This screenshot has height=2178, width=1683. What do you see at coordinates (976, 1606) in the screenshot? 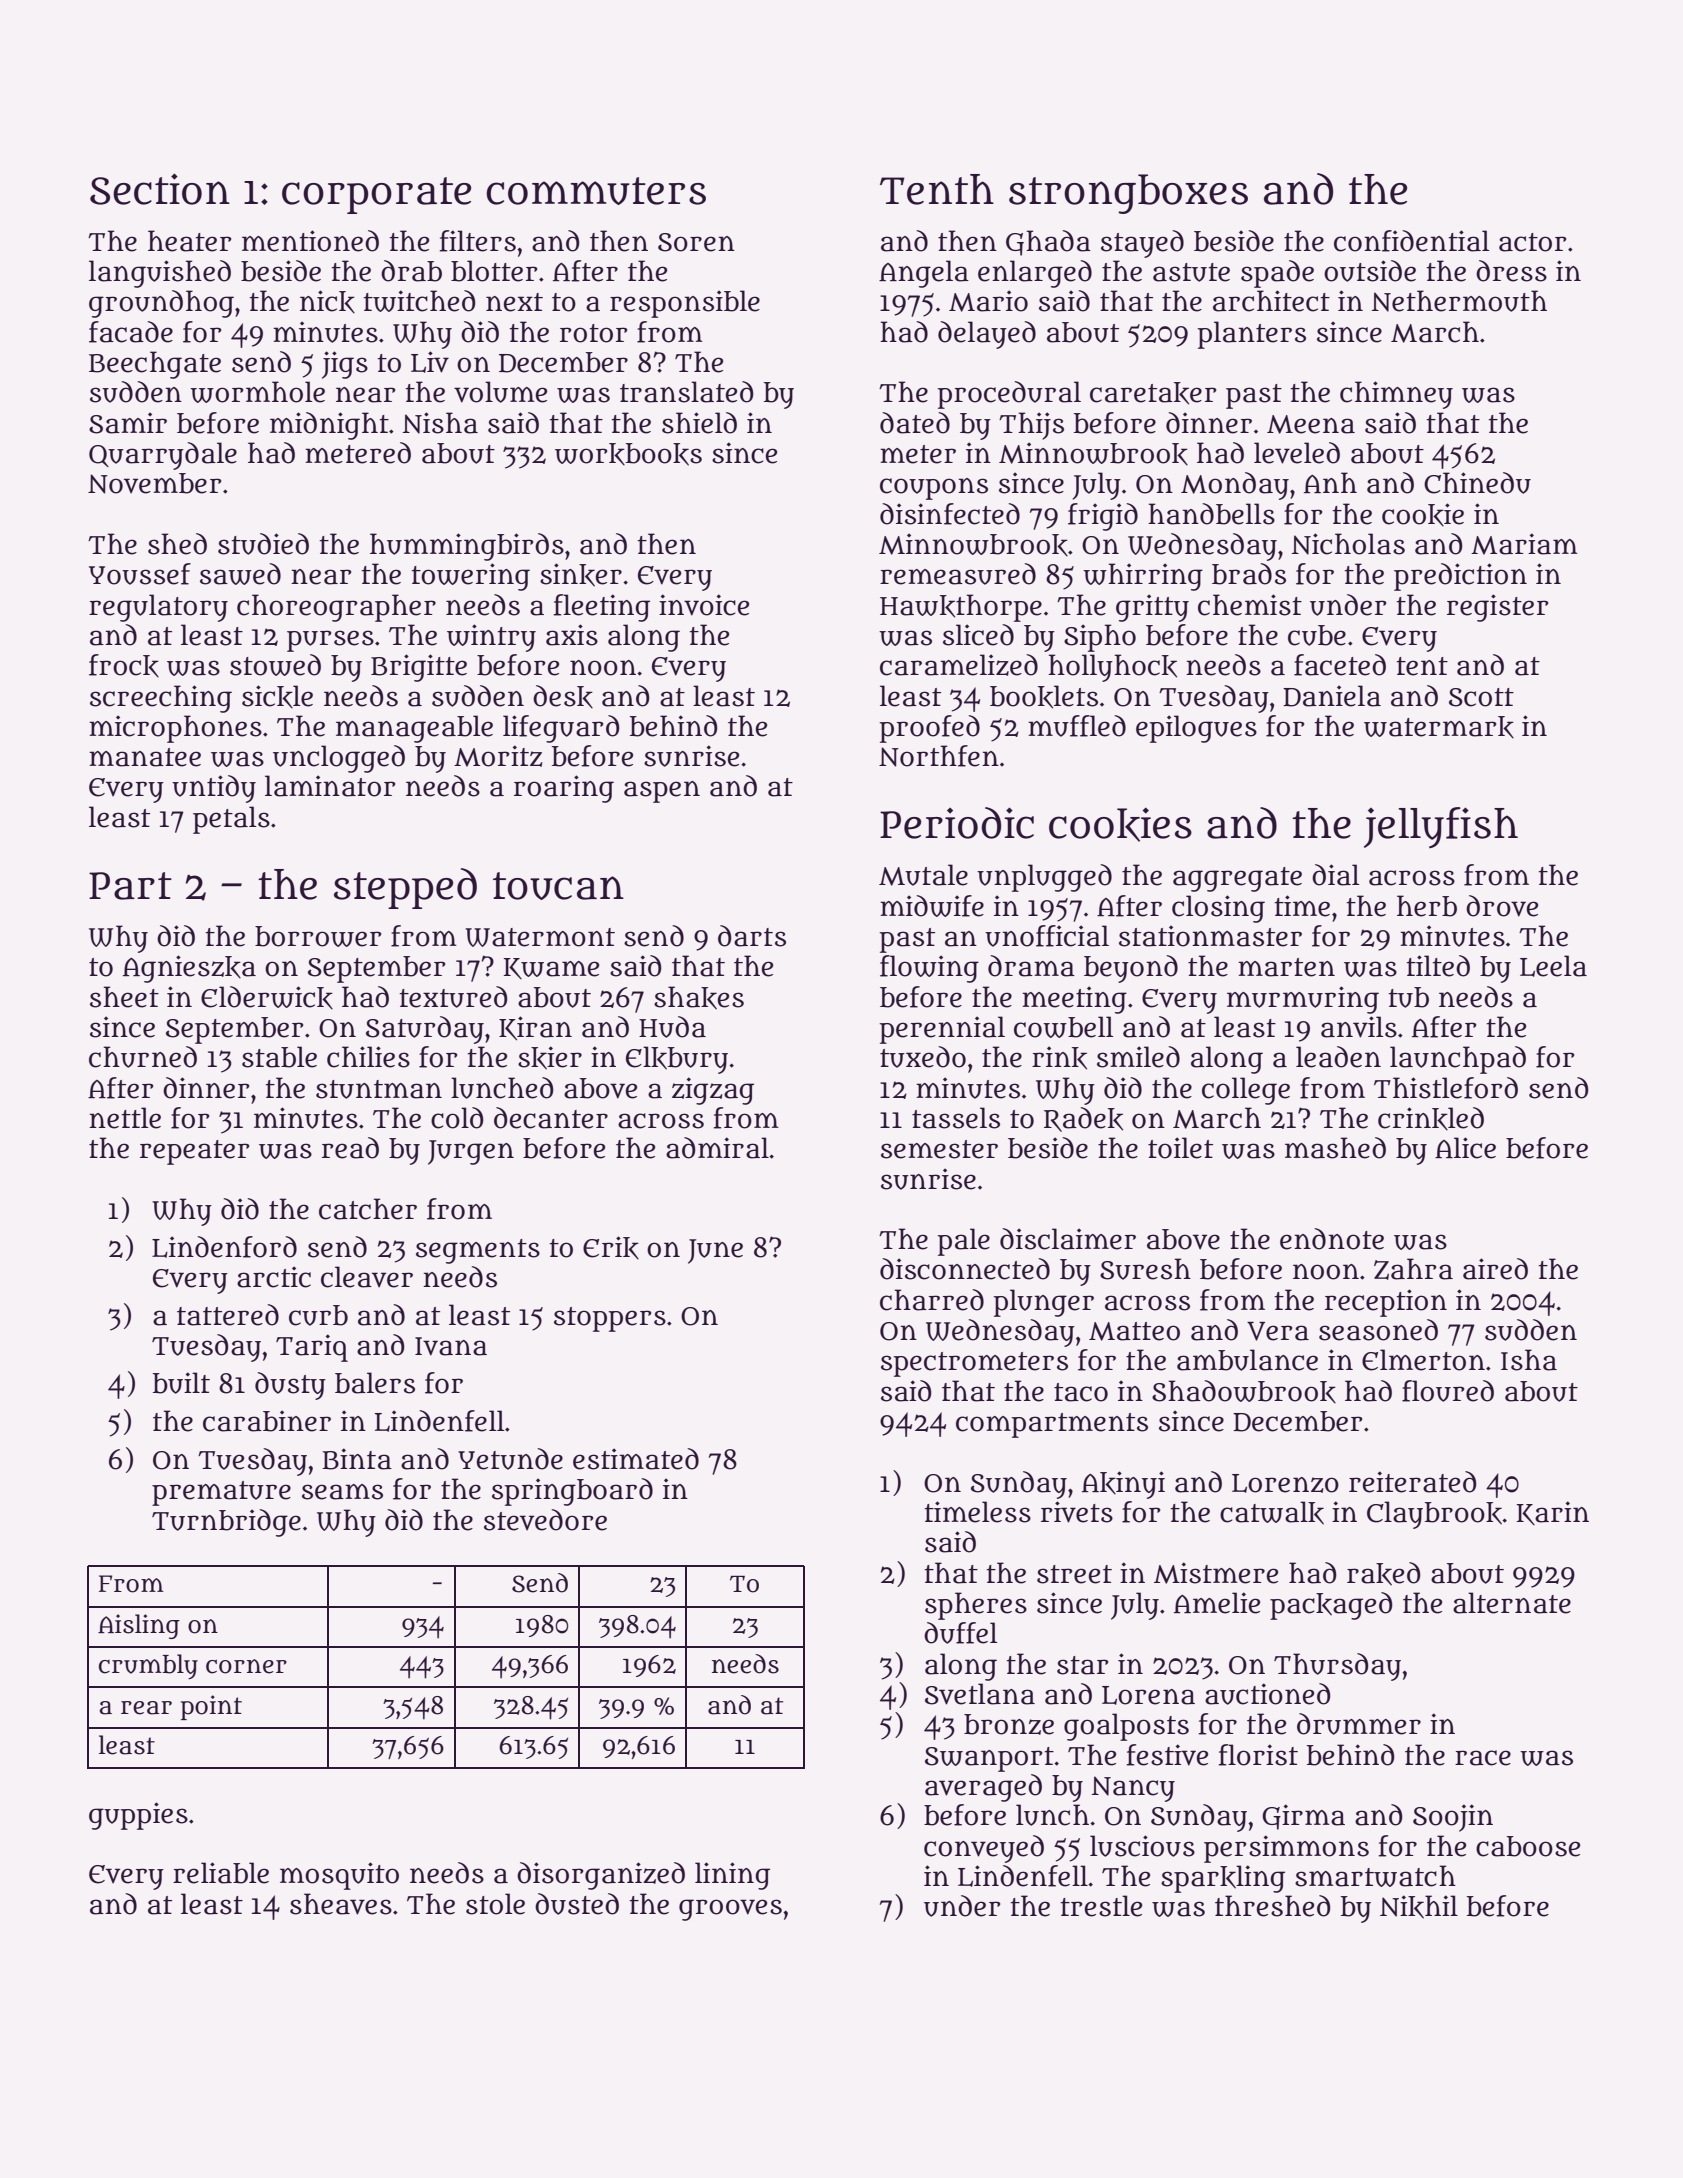
I see `spheres` at bounding box center [976, 1606].
